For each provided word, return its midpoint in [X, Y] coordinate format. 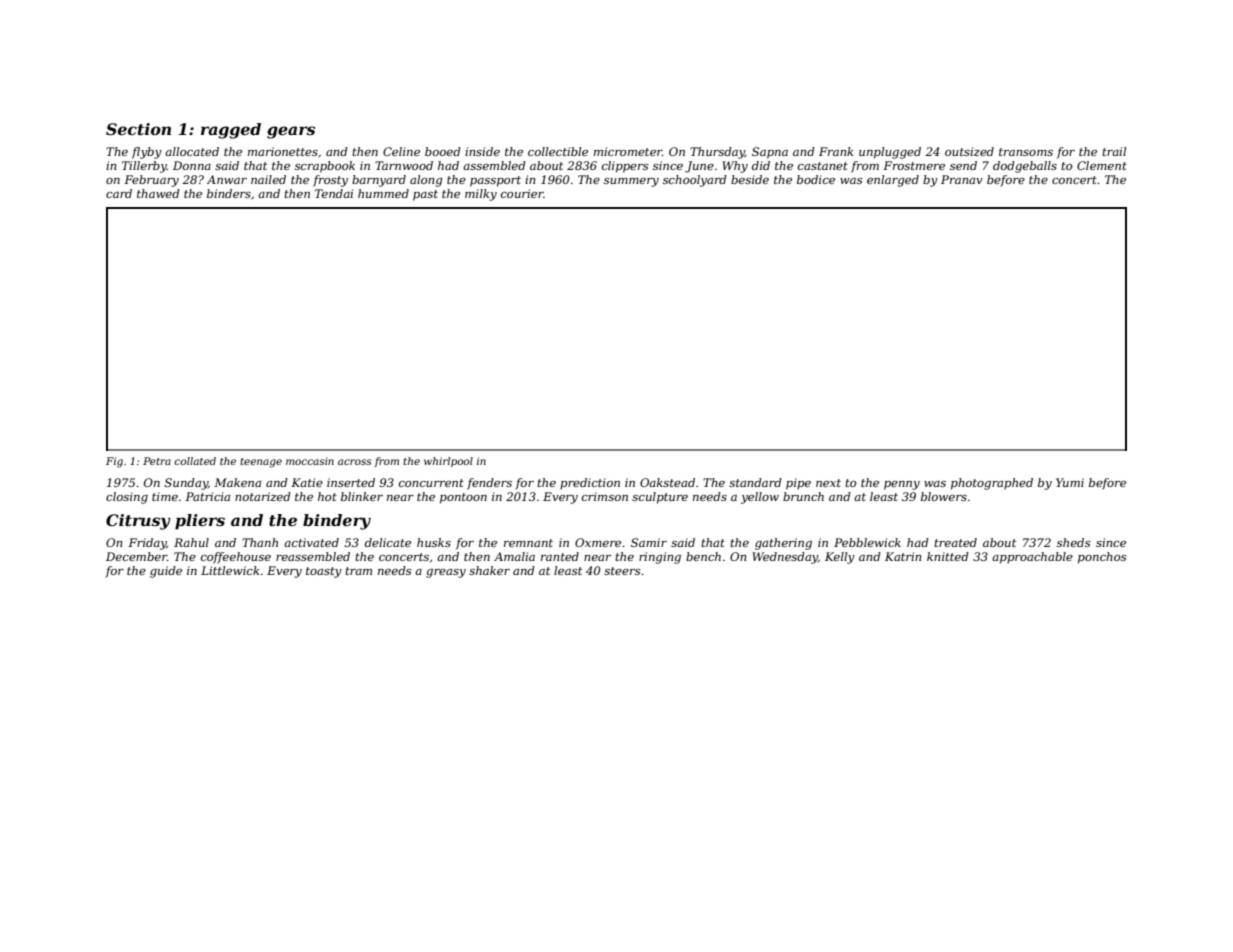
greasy [446, 573]
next [828, 483]
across [355, 462]
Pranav [962, 179]
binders [229, 193]
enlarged [893, 181]
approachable [1032, 558]
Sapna [770, 153]
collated [195, 461]
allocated [192, 151]
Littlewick [230, 570]
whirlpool [448, 462]
